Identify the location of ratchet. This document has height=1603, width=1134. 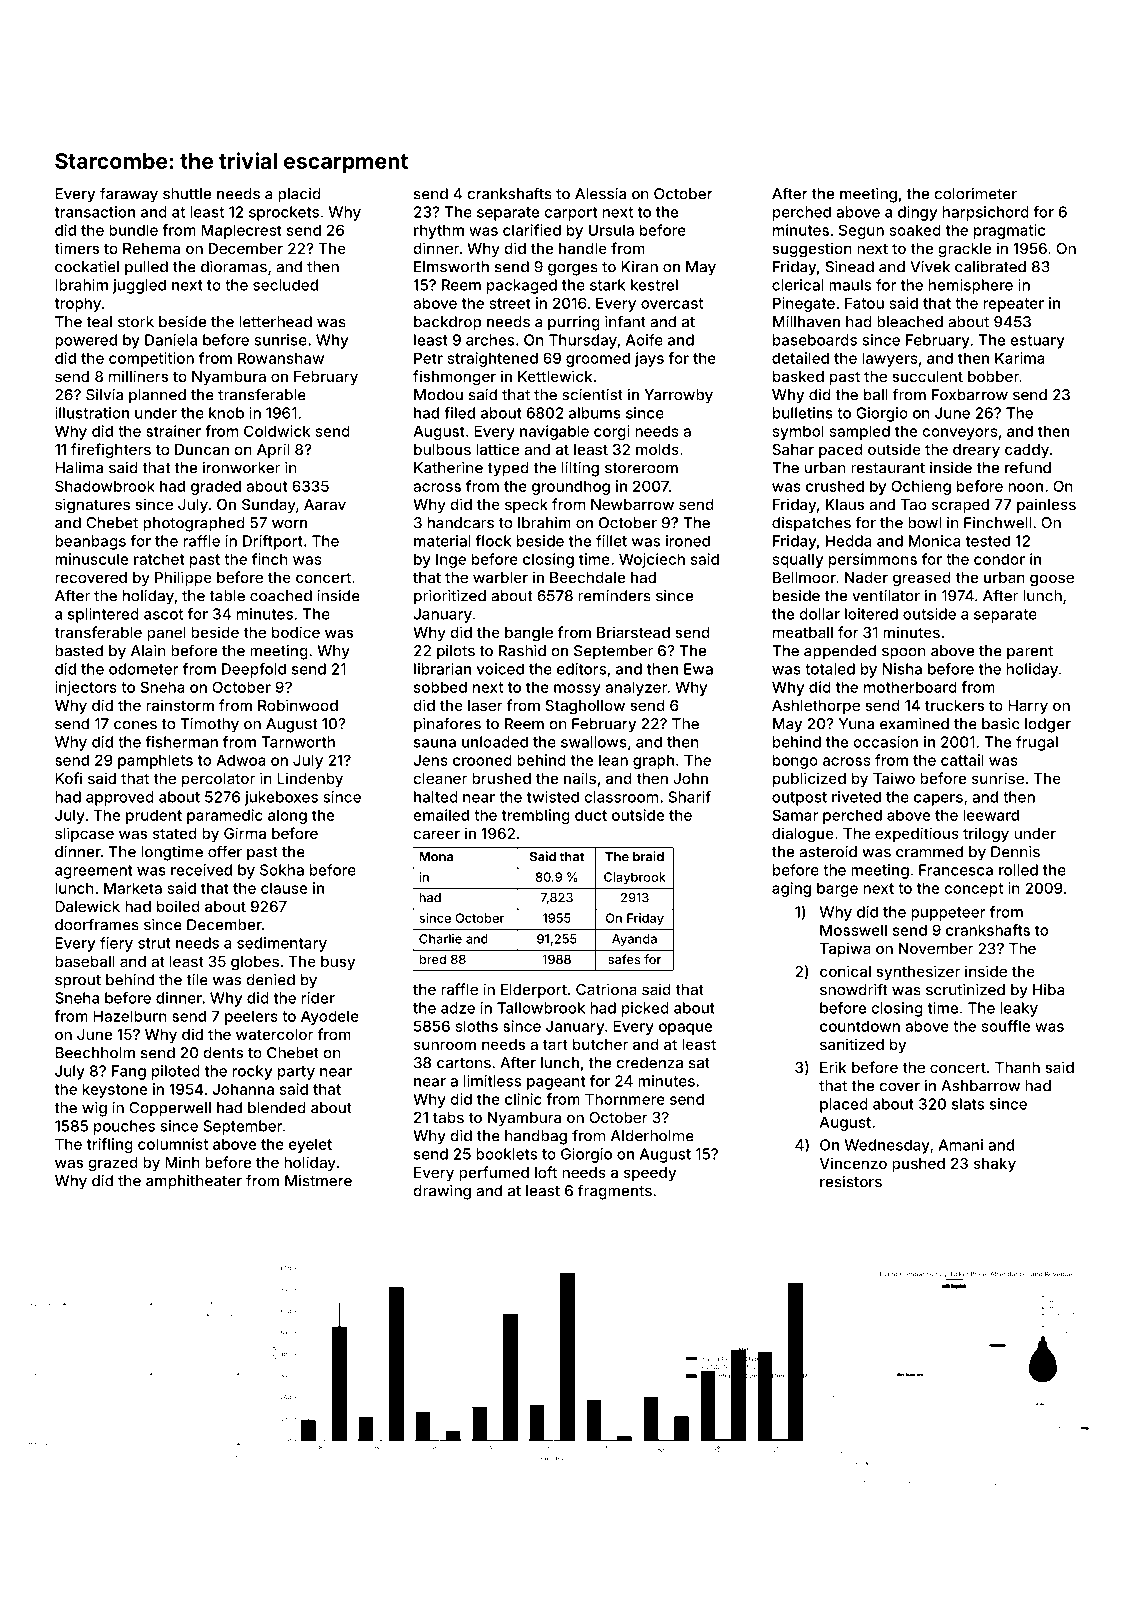
(159, 559).
